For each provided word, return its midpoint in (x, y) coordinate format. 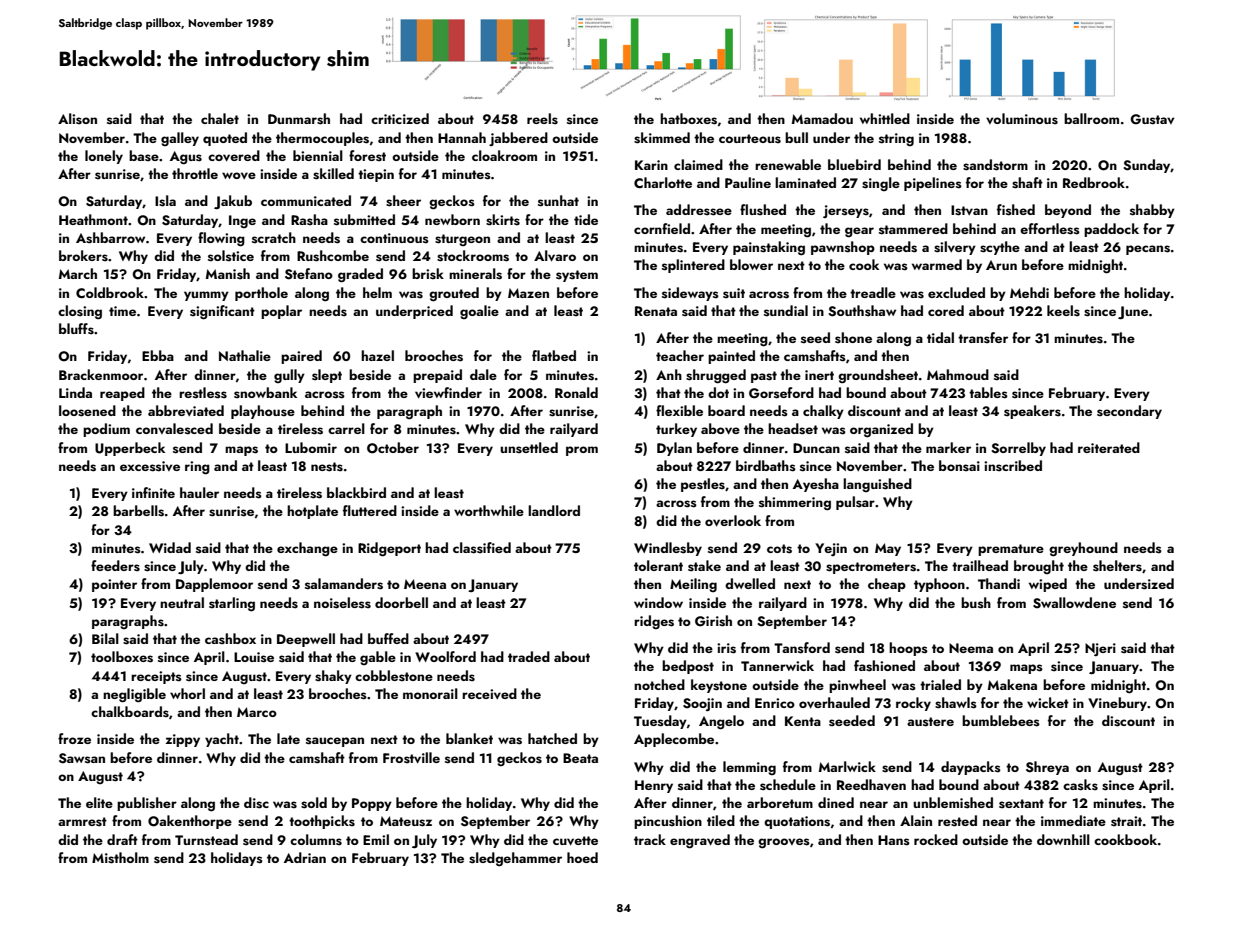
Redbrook (1094, 182)
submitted (364, 220)
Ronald (576, 392)
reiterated (1109, 447)
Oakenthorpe (190, 822)
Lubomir (311, 447)
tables (988, 393)
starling (232, 604)
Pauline (748, 182)
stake (704, 566)
